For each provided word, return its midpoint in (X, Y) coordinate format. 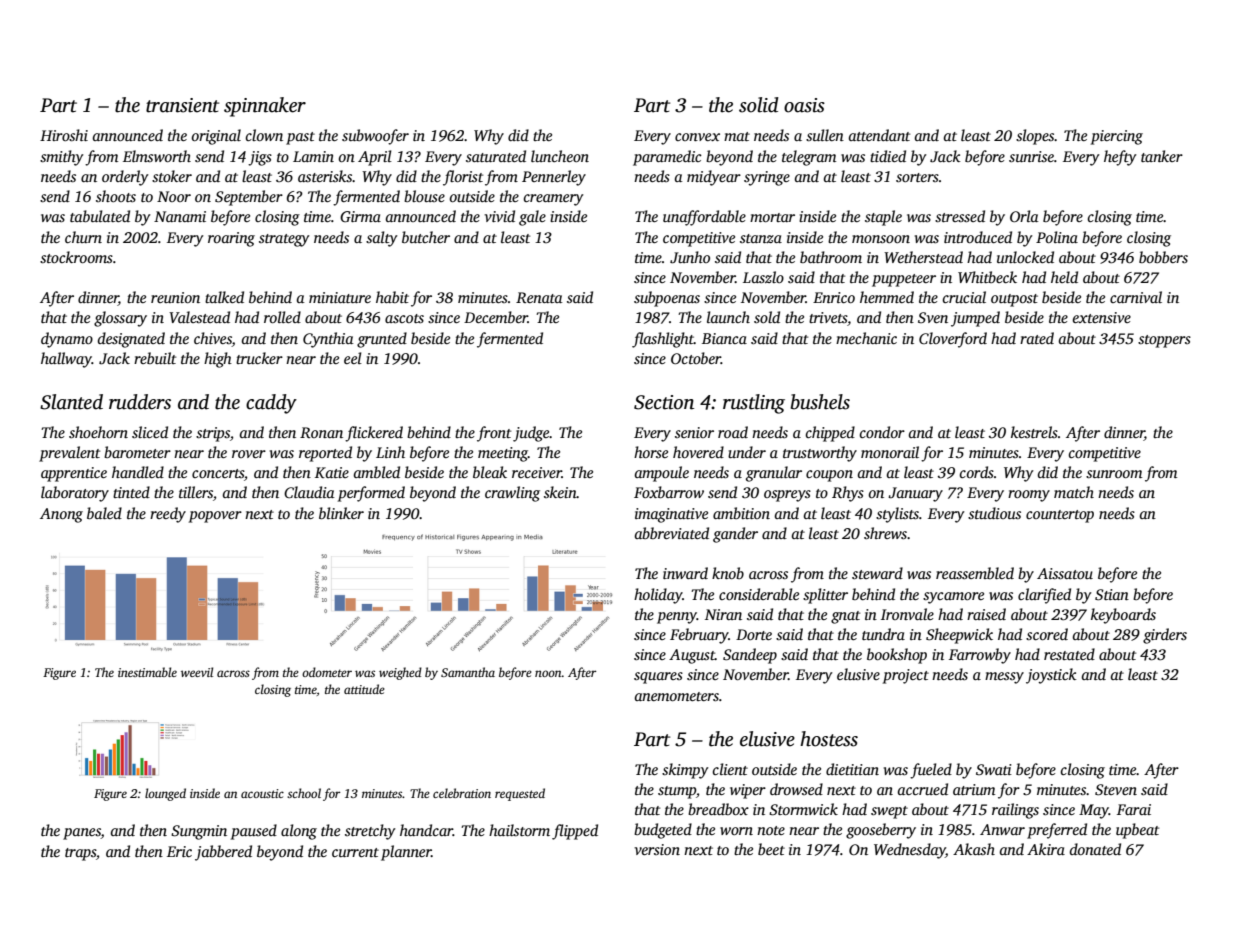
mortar (772, 217)
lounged (165, 794)
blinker (341, 513)
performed (371, 494)
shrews (885, 533)
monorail (890, 452)
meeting (503, 454)
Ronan (321, 432)
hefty (1120, 158)
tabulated (100, 216)
